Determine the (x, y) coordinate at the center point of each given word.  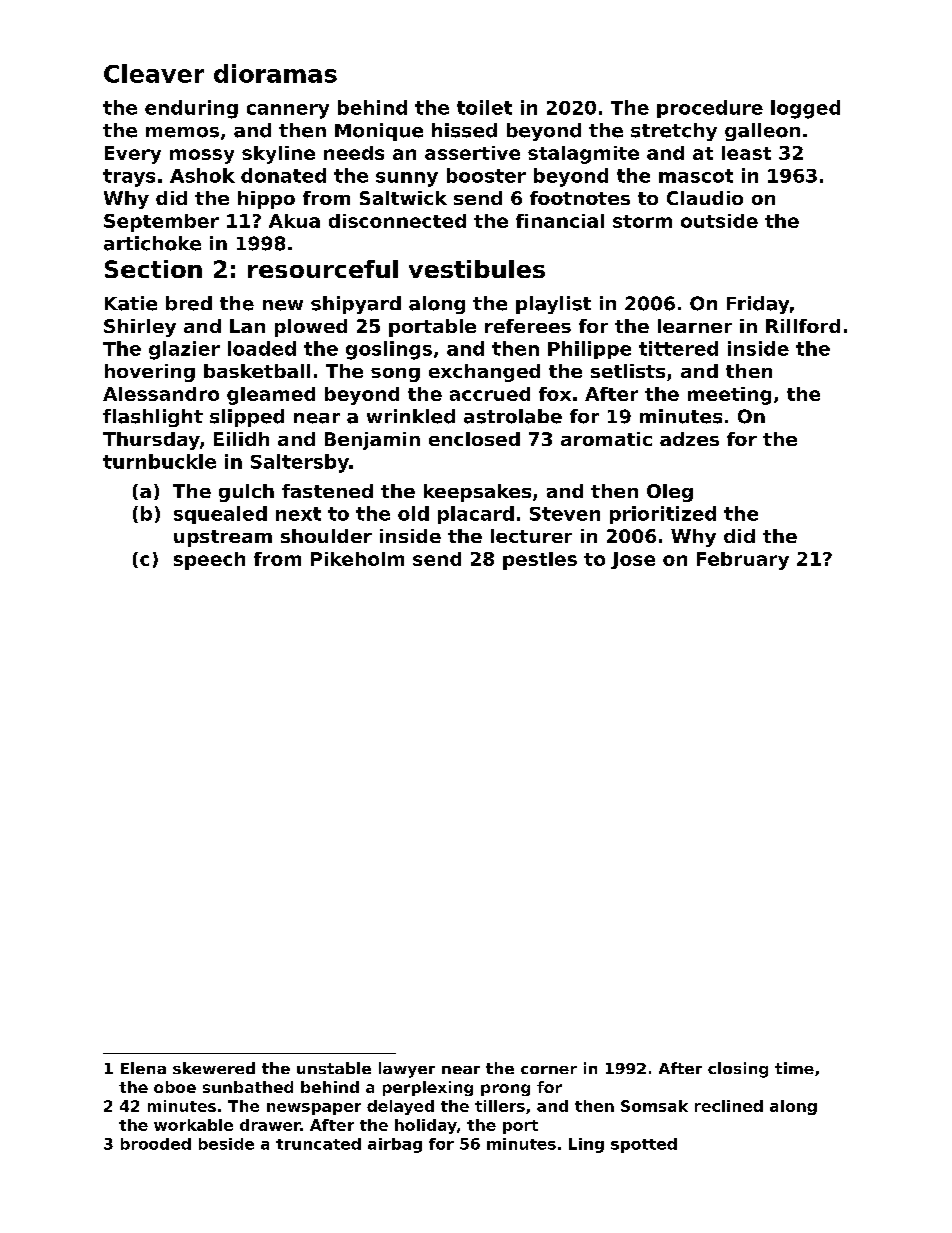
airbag (395, 1145)
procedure (710, 109)
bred (189, 303)
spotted (644, 1145)
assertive (472, 153)
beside (226, 1144)
